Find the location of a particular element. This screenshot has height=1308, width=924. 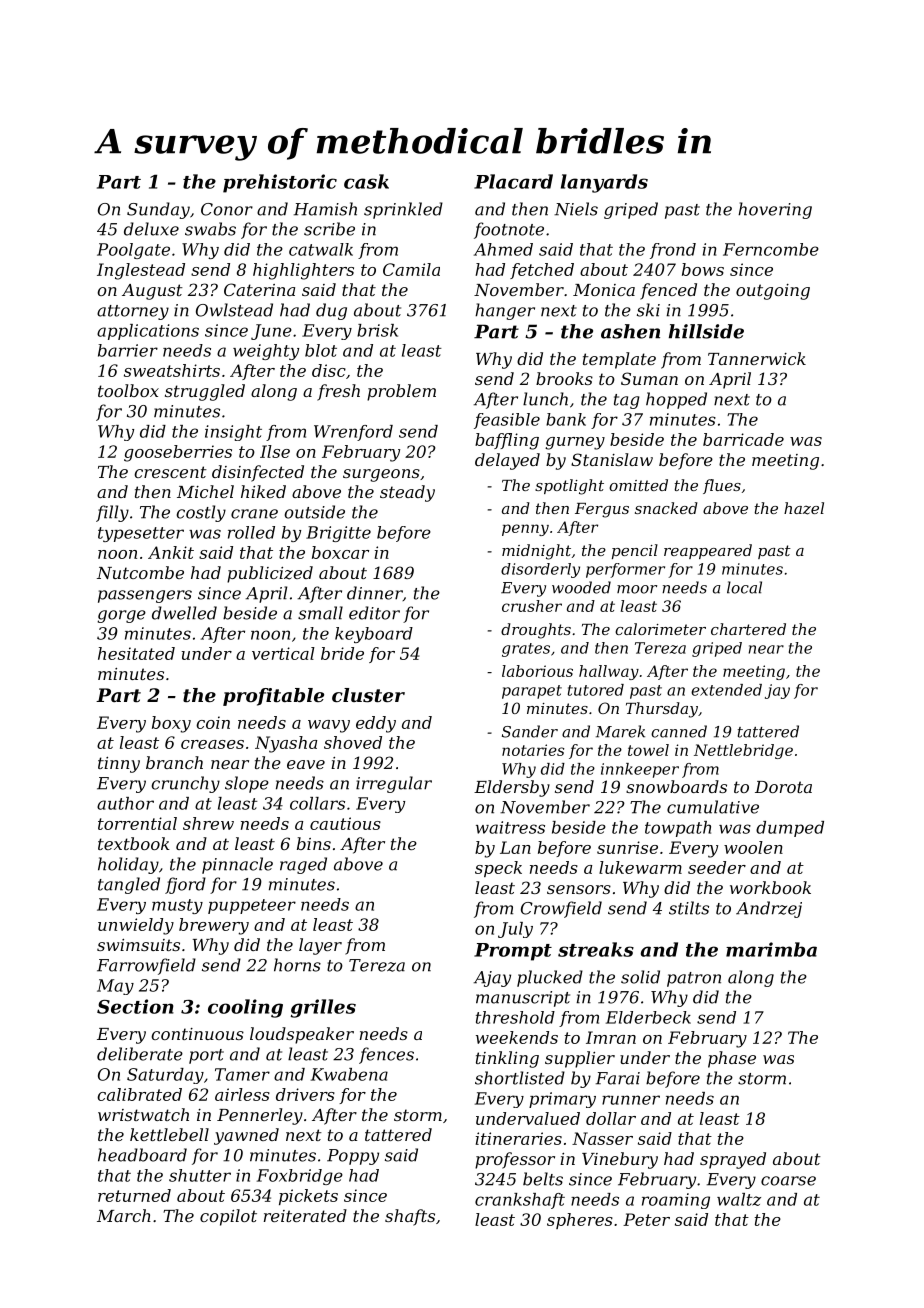

scribe is located at coordinates (329, 229).
